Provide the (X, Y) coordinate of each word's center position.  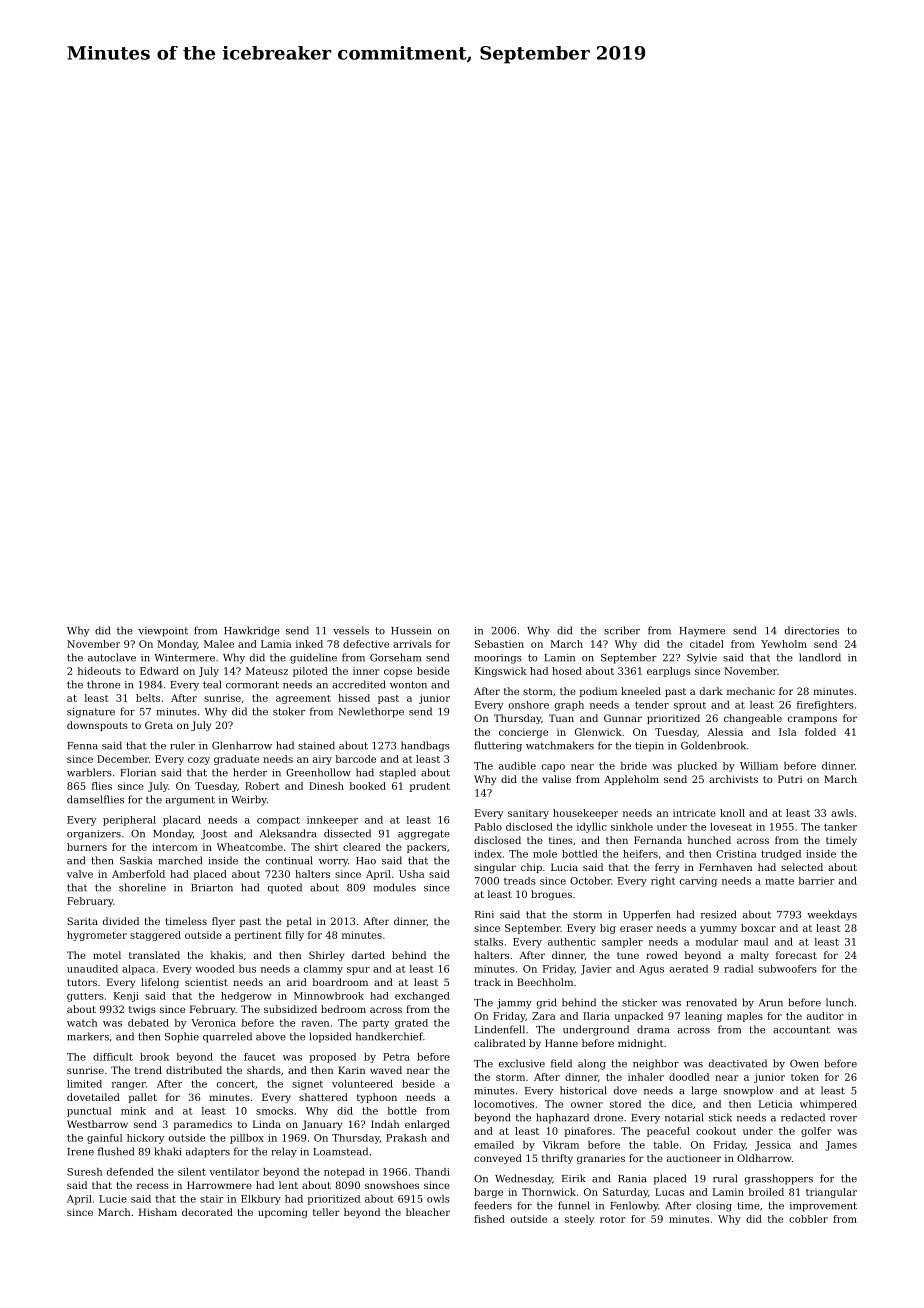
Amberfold (138, 874)
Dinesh (326, 786)
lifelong (160, 983)
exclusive (522, 1063)
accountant (801, 1030)
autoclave (112, 657)
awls (842, 813)
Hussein (411, 631)
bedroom (343, 1009)
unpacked (639, 1017)
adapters (208, 1152)
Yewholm (784, 644)
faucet (260, 1057)
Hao (366, 861)
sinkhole (632, 827)
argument (190, 801)
